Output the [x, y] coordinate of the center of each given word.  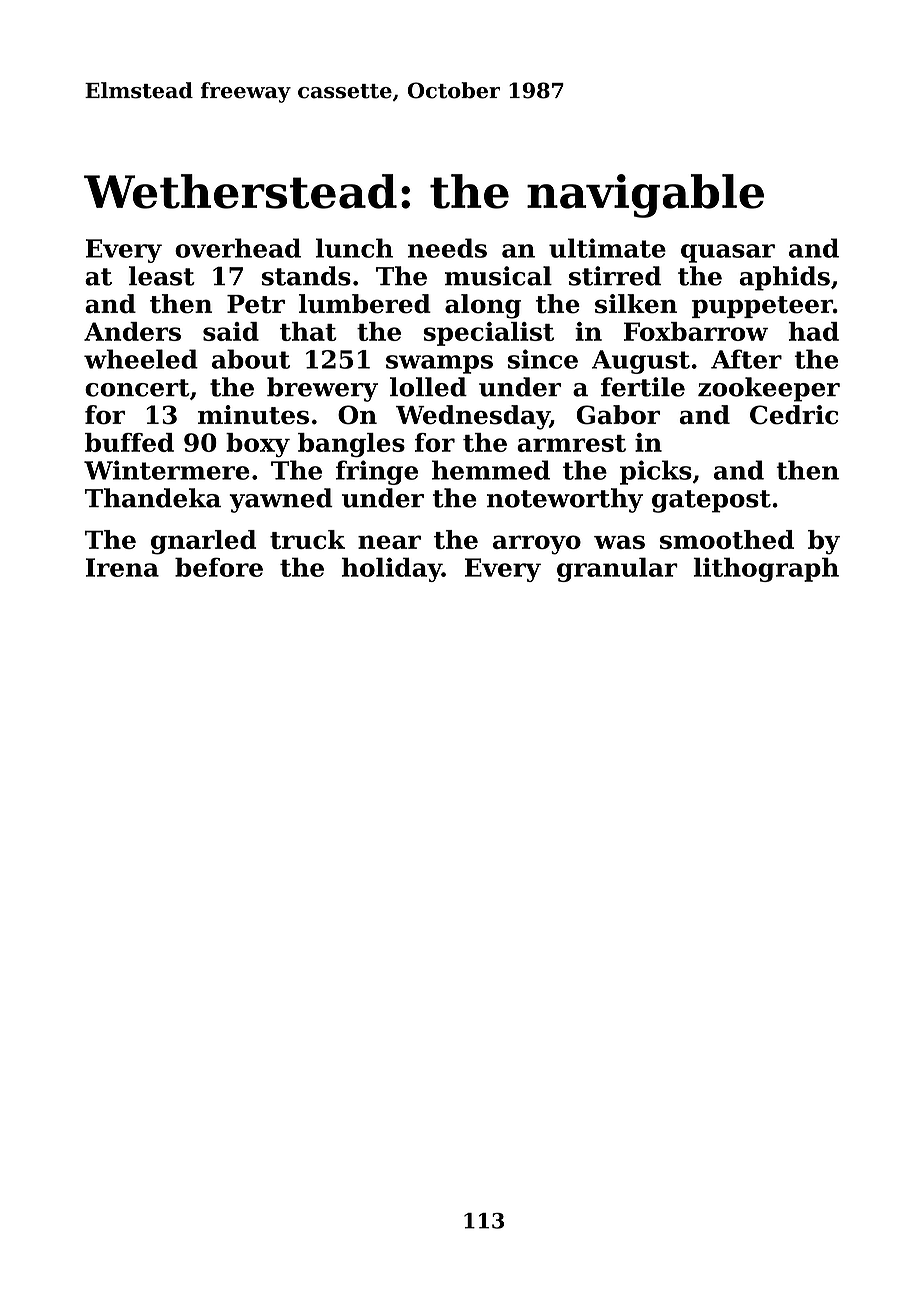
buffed [129, 442]
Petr [256, 304]
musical [498, 276]
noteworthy [565, 500]
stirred [615, 276]
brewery [322, 389]
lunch [354, 248]
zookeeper [769, 389]
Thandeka [153, 498]
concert [137, 388]
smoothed [727, 539]
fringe [377, 472]
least [162, 276]
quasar [728, 253]
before [219, 567]
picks [656, 472]
